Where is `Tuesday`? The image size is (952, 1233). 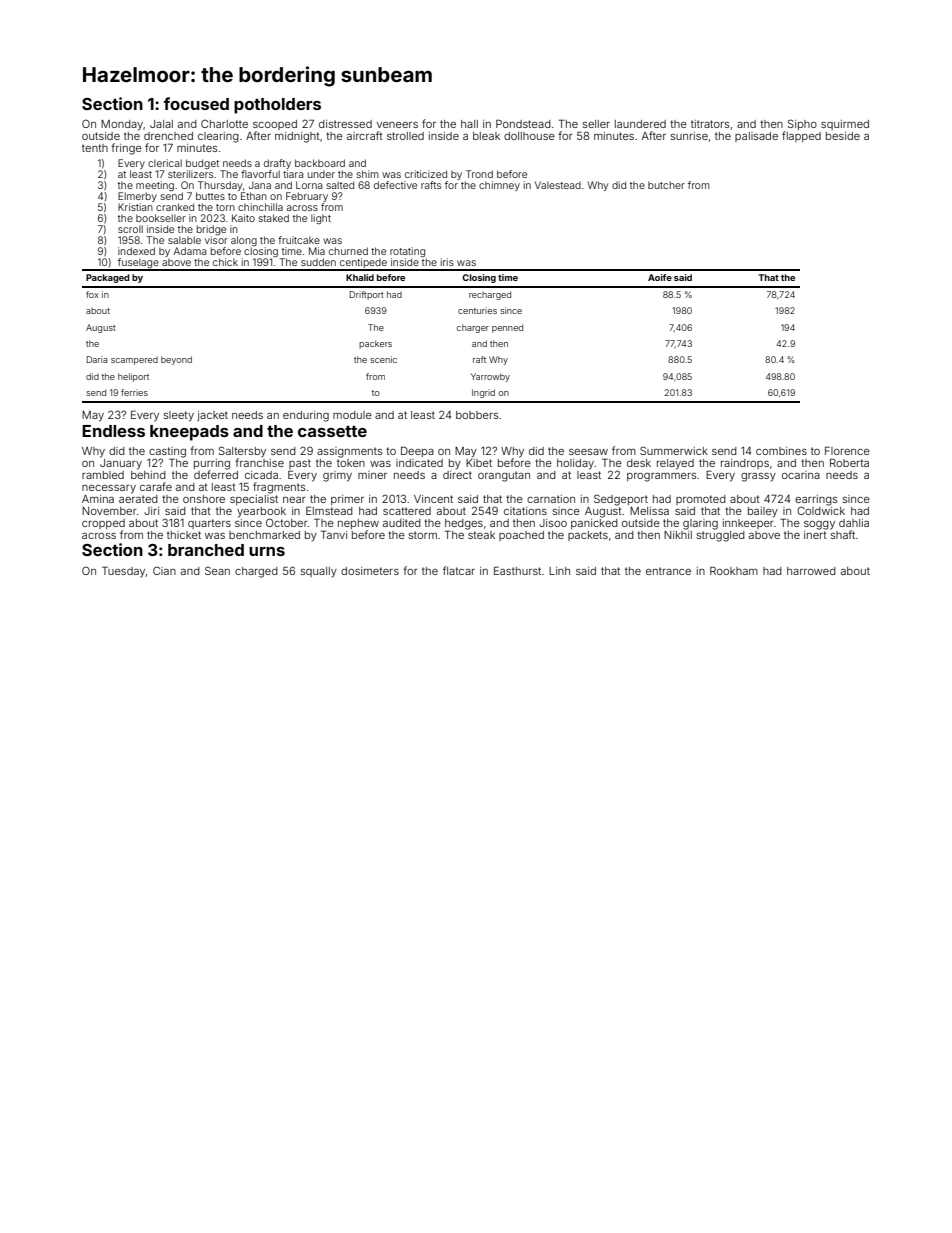
Tuesday is located at coordinates (123, 572).
